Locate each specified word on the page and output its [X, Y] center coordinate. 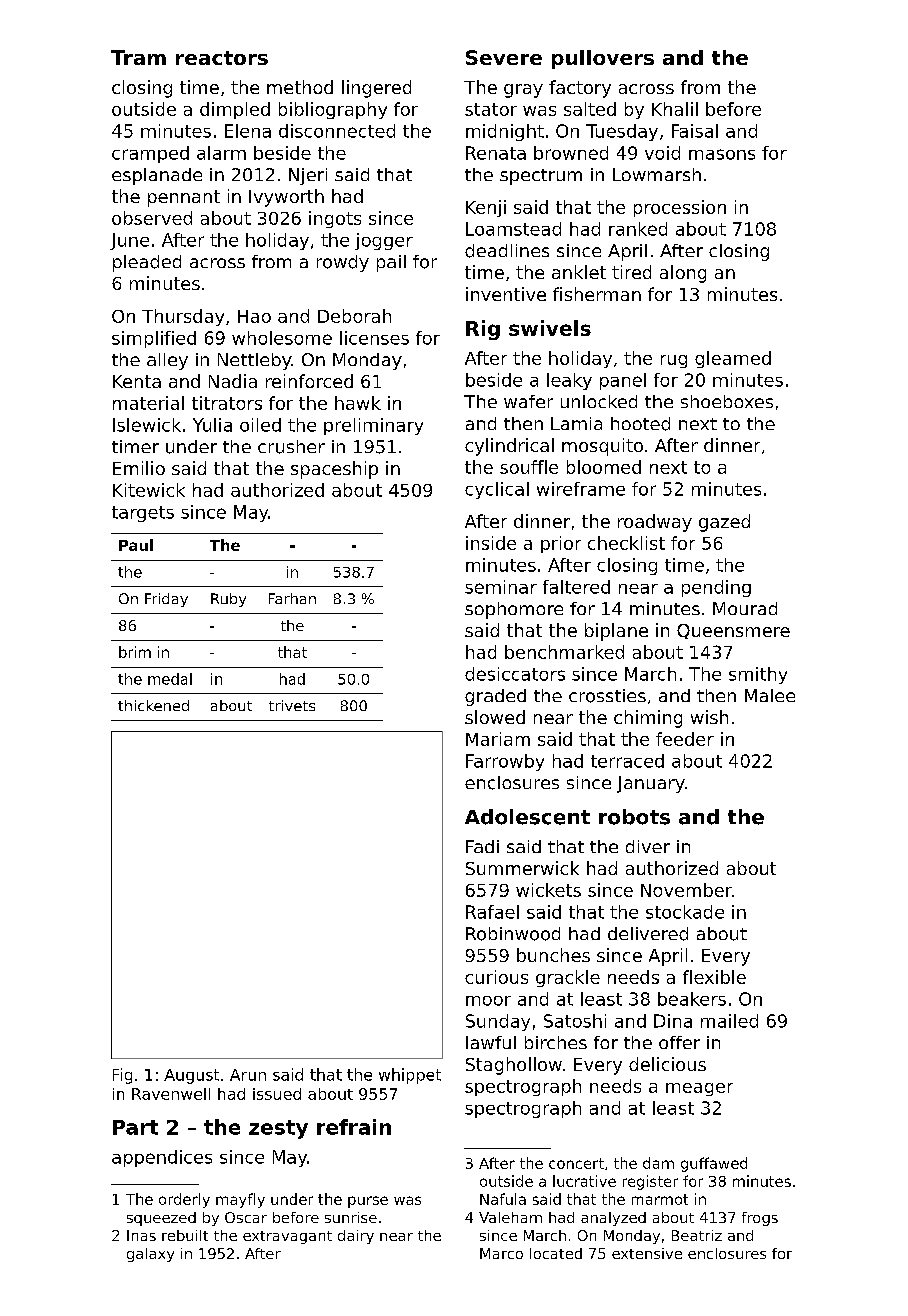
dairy [356, 1237]
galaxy [150, 1255]
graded [495, 697]
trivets [292, 705]
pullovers [603, 59]
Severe [504, 57]
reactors [222, 58]
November [686, 890]
